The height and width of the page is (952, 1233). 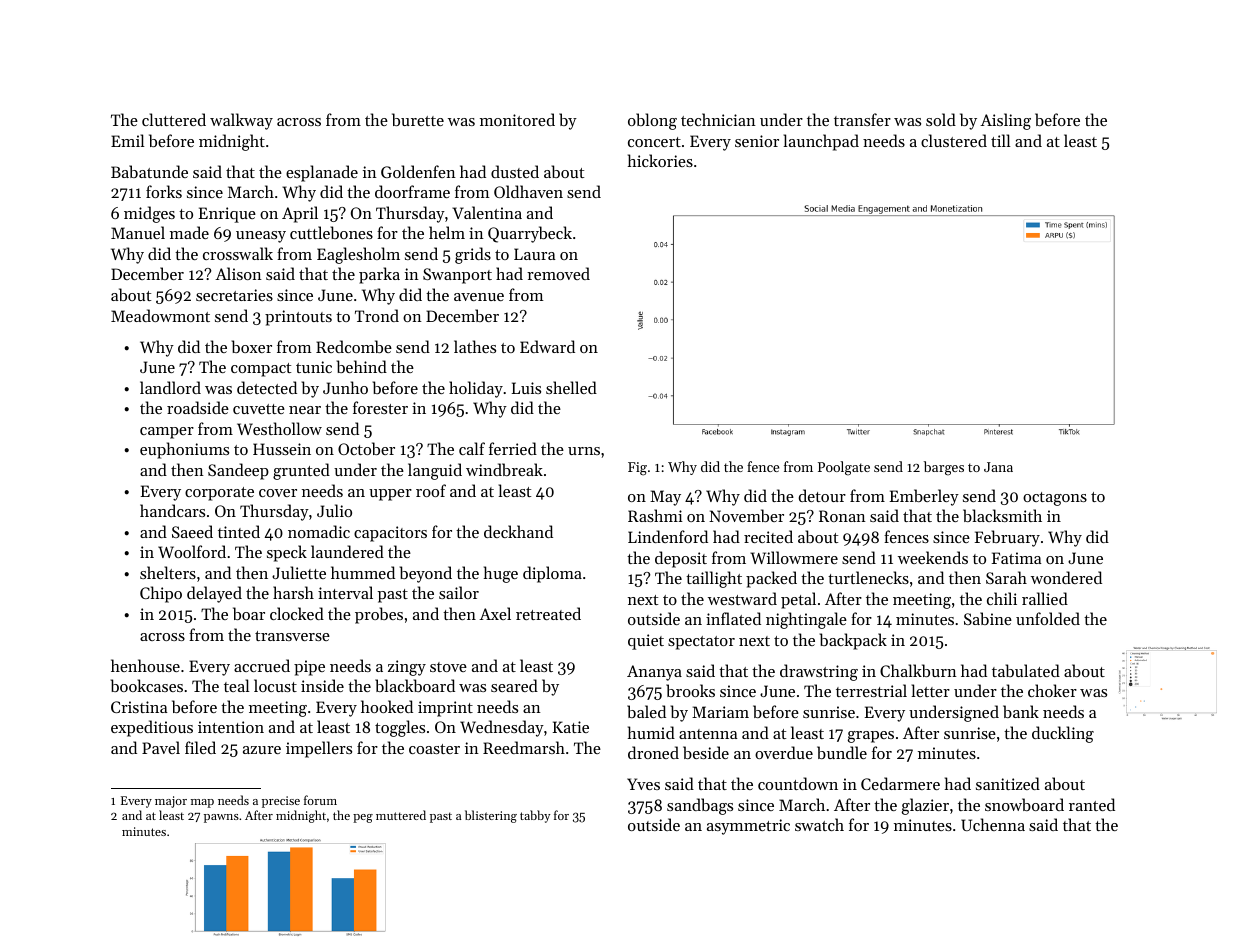 What do you see at coordinates (219, 494) in the page?
I see `corporate` at bounding box center [219, 494].
